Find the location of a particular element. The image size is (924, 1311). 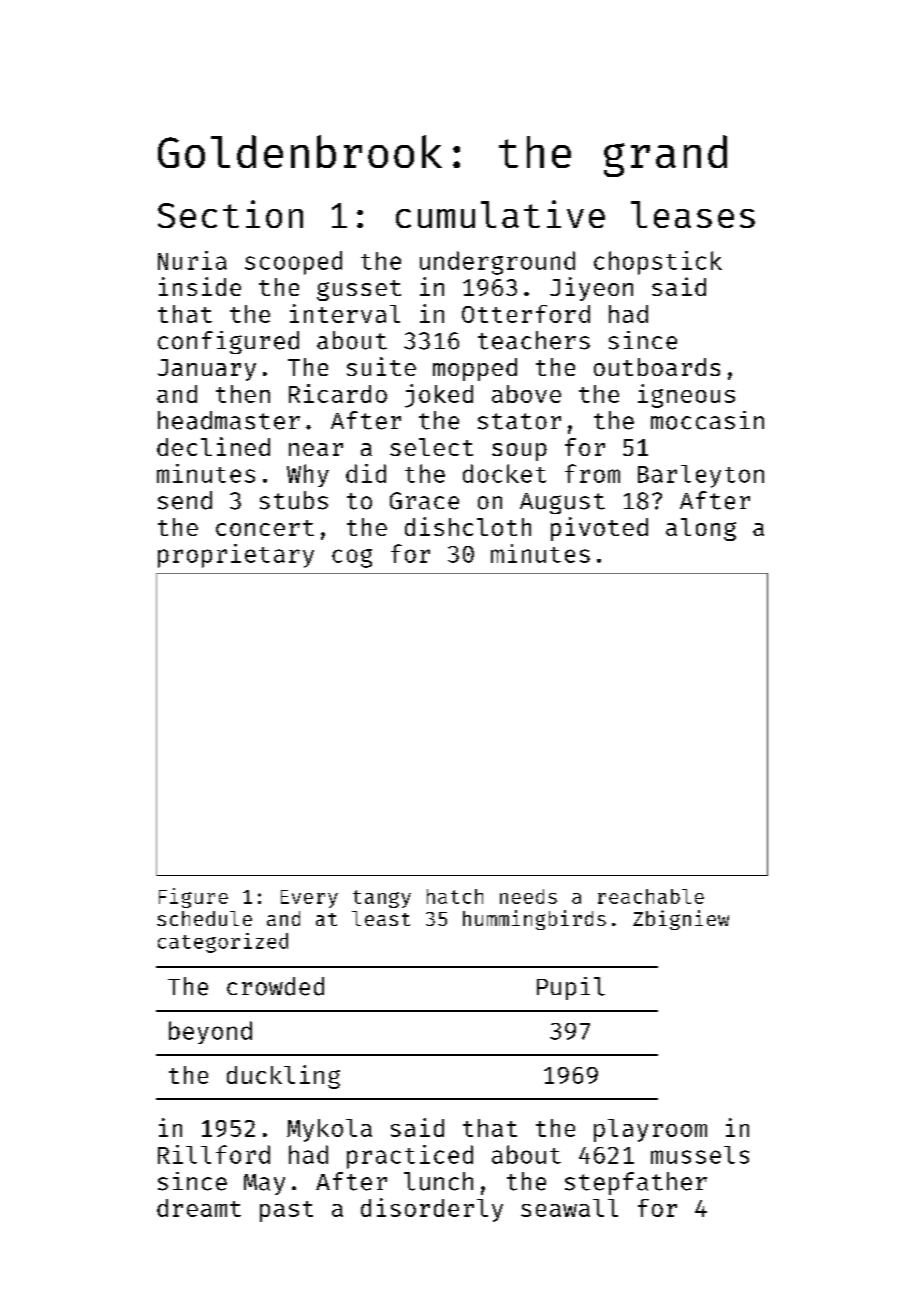

stubs is located at coordinates (294, 500).
